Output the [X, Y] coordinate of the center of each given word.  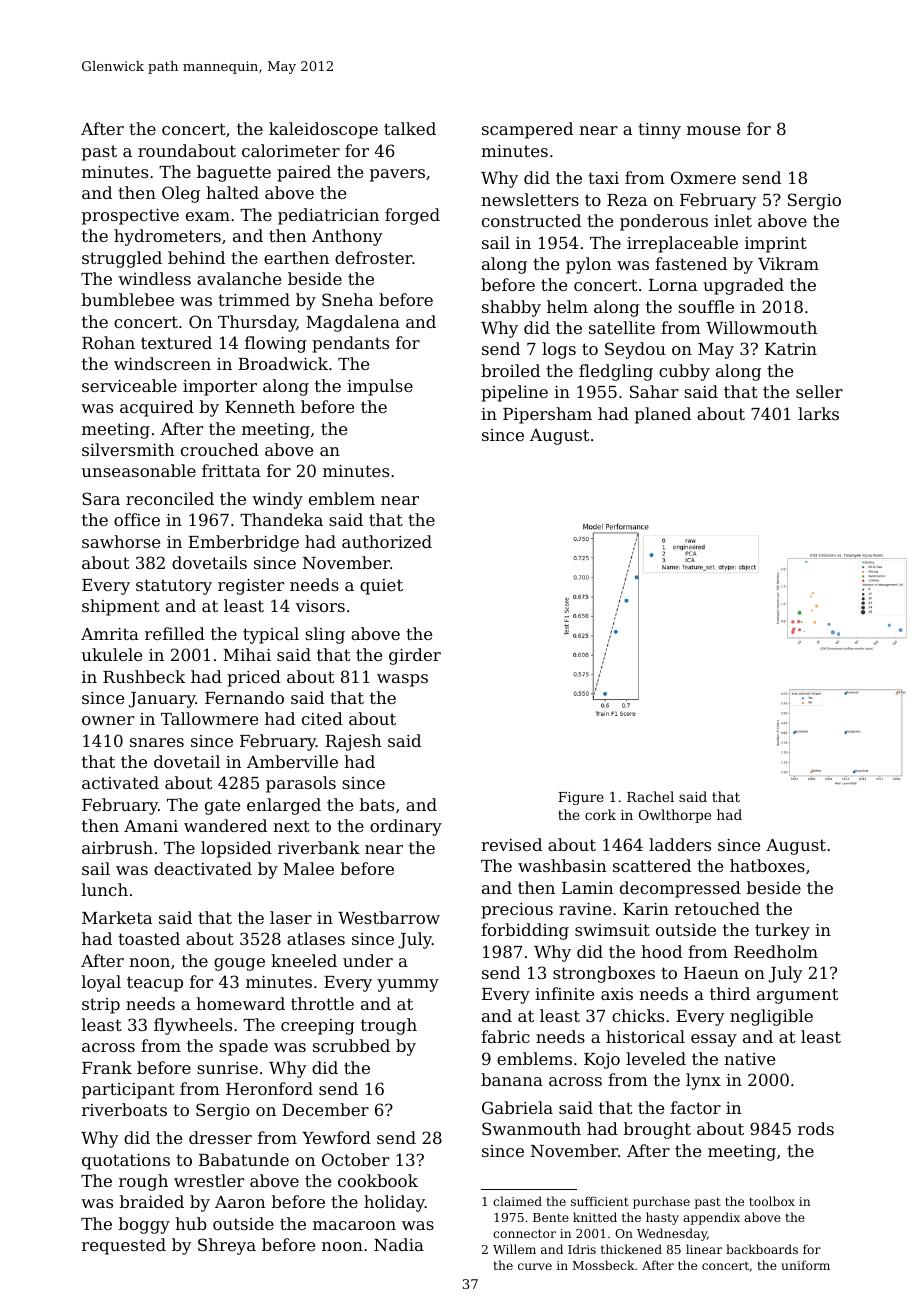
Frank [107, 1067]
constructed [531, 220]
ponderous [664, 222]
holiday [394, 1203]
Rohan [108, 342]
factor [696, 1107]
